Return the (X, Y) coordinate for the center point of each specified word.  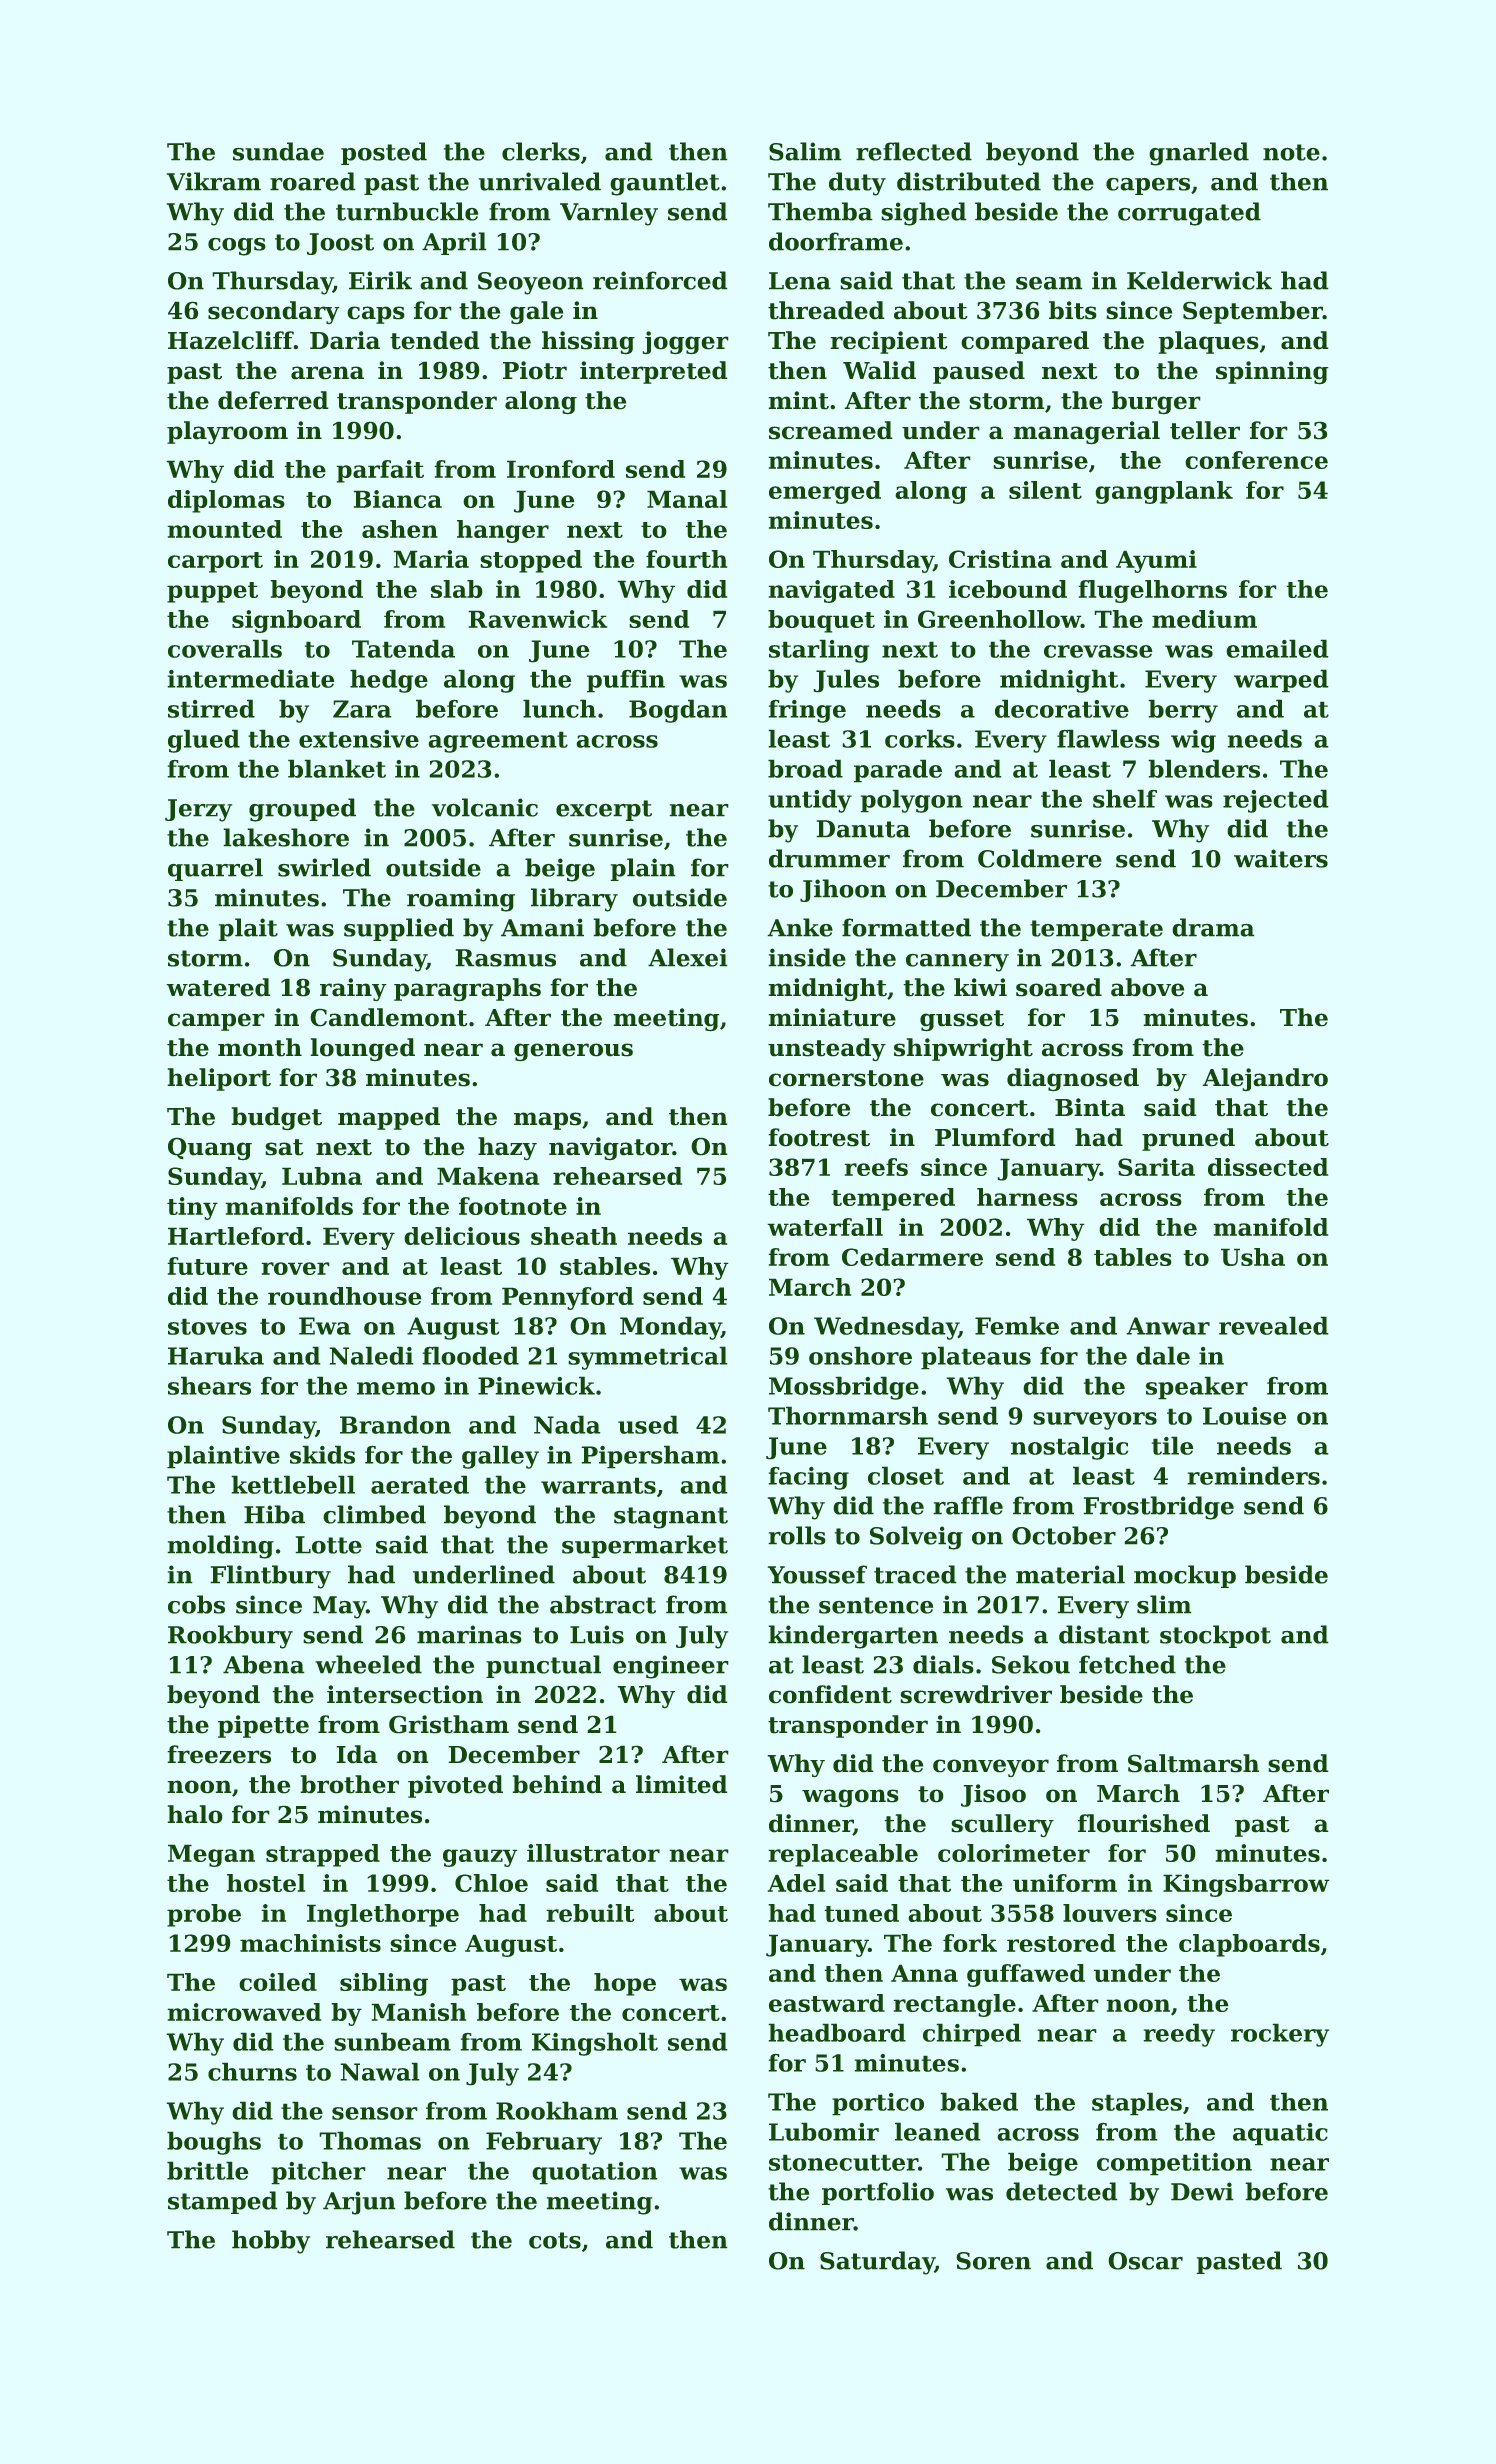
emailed (1277, 649)
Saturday (877, 2263)
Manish (419, 2012)
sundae (278, 151)
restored (1061, 1943)
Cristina (1000, 559)
